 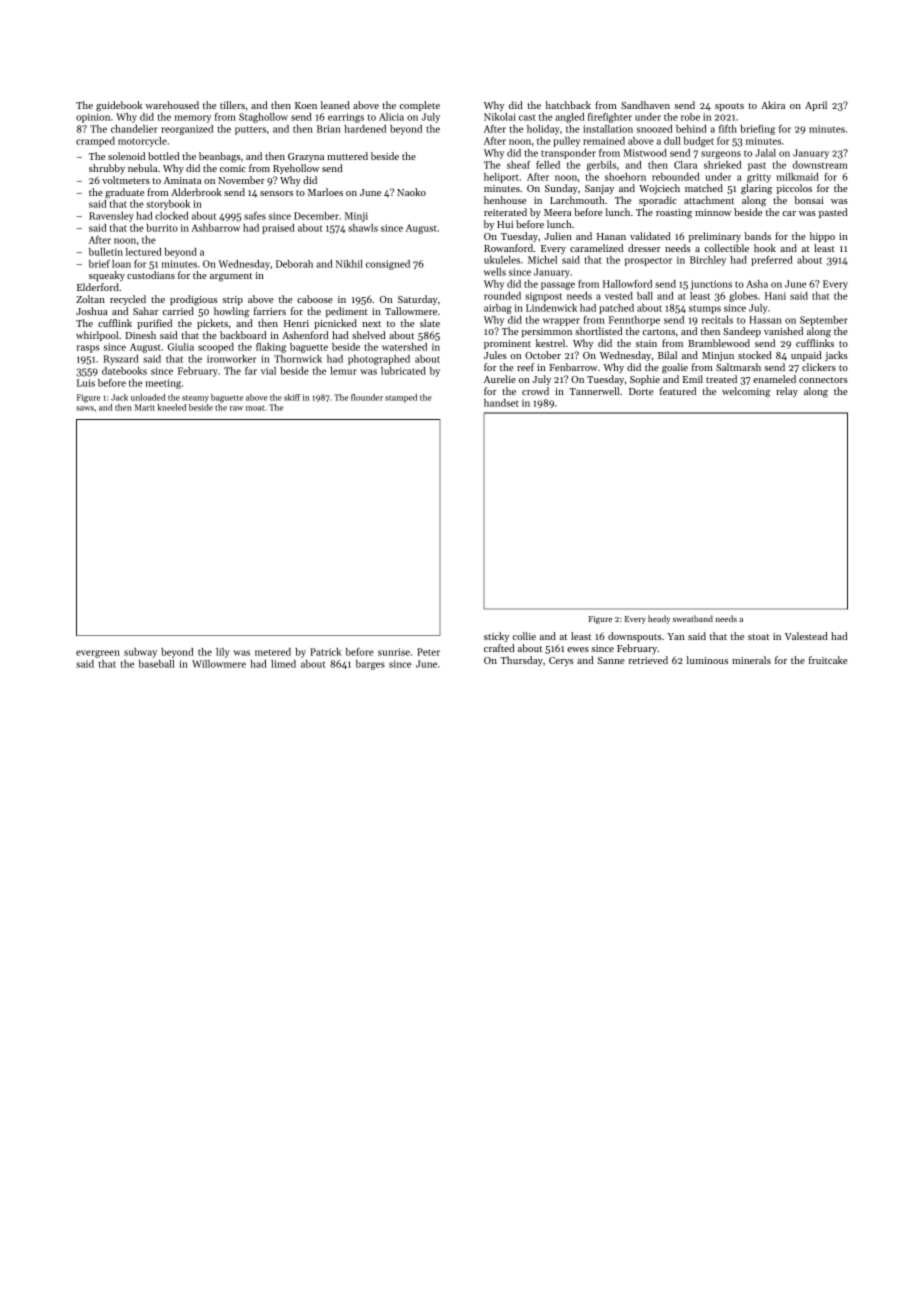 What do you see at coordinates (128, 300) in the page?
I see `recycled` at bounding box center [128, 300].
